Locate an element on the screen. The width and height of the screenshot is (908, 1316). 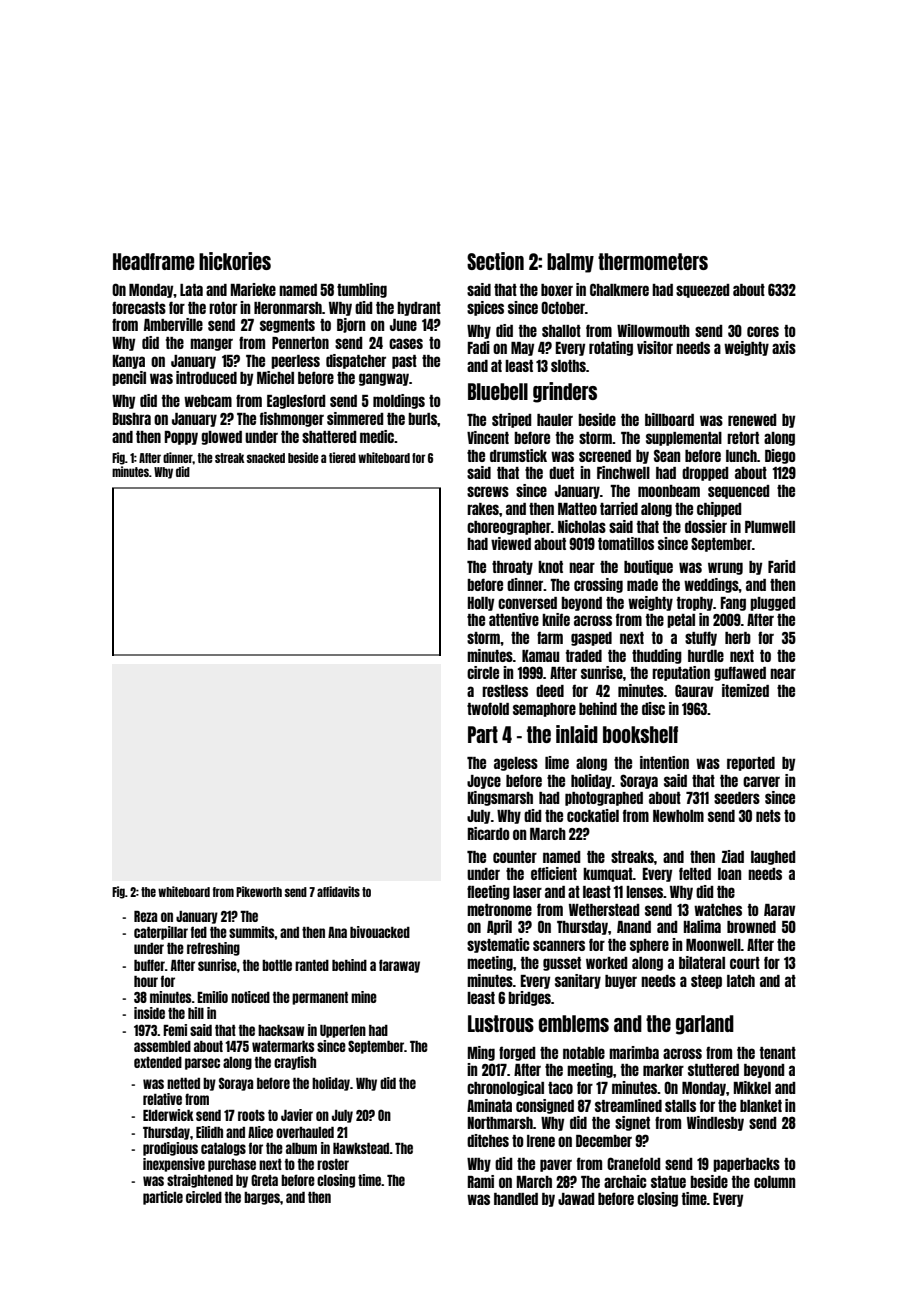
faraway is located at coordinates (399, 966).
